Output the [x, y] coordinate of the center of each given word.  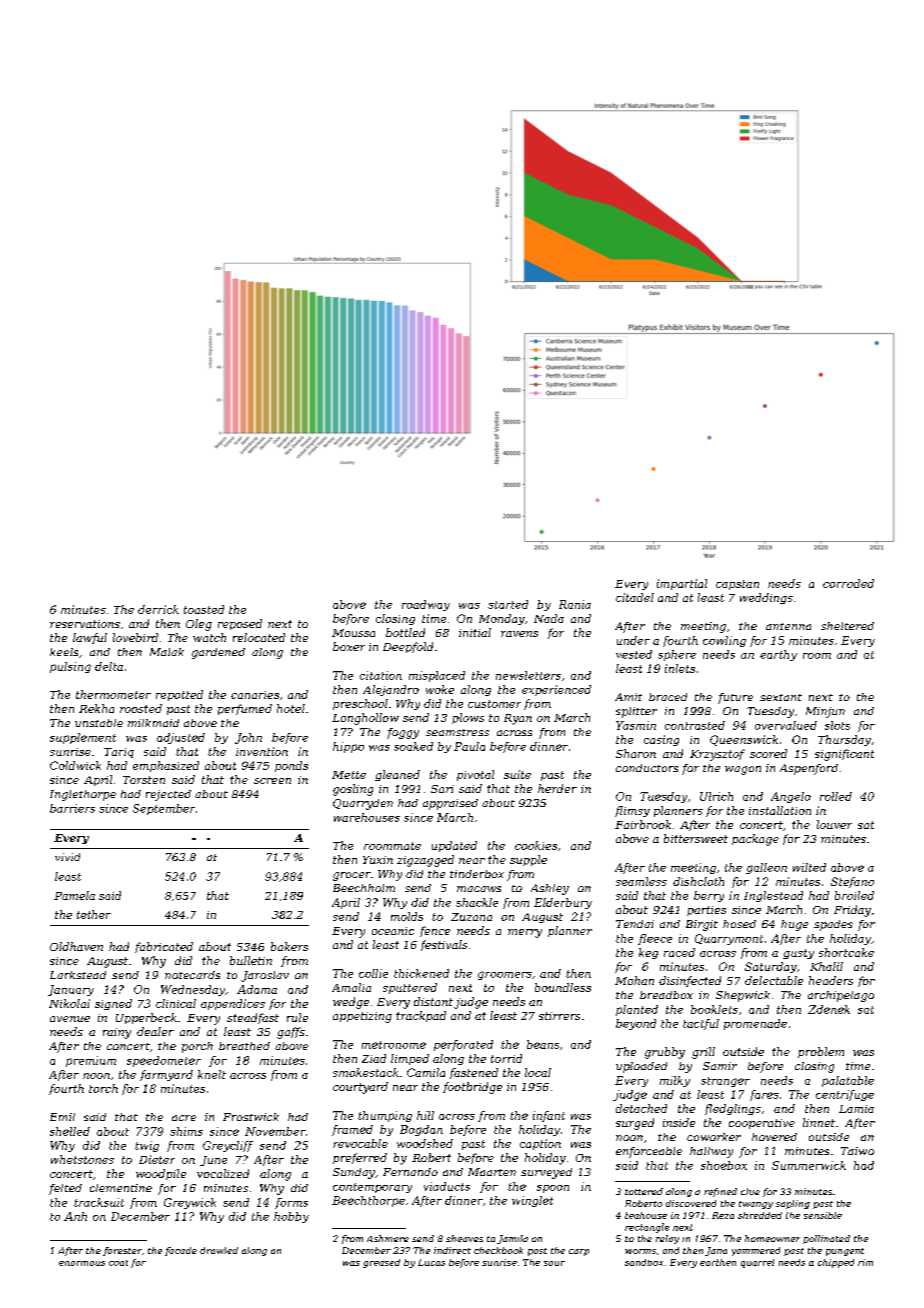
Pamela [74, 895]
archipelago [841, 996]
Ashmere [388, 1238]
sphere [677, 655]
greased [381, 1263]
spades [833, 925]
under [633, 640]
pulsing [70, 667]
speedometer [164, 1061]
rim [865, 1262]
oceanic [393, 931]
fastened [474, 1073]
